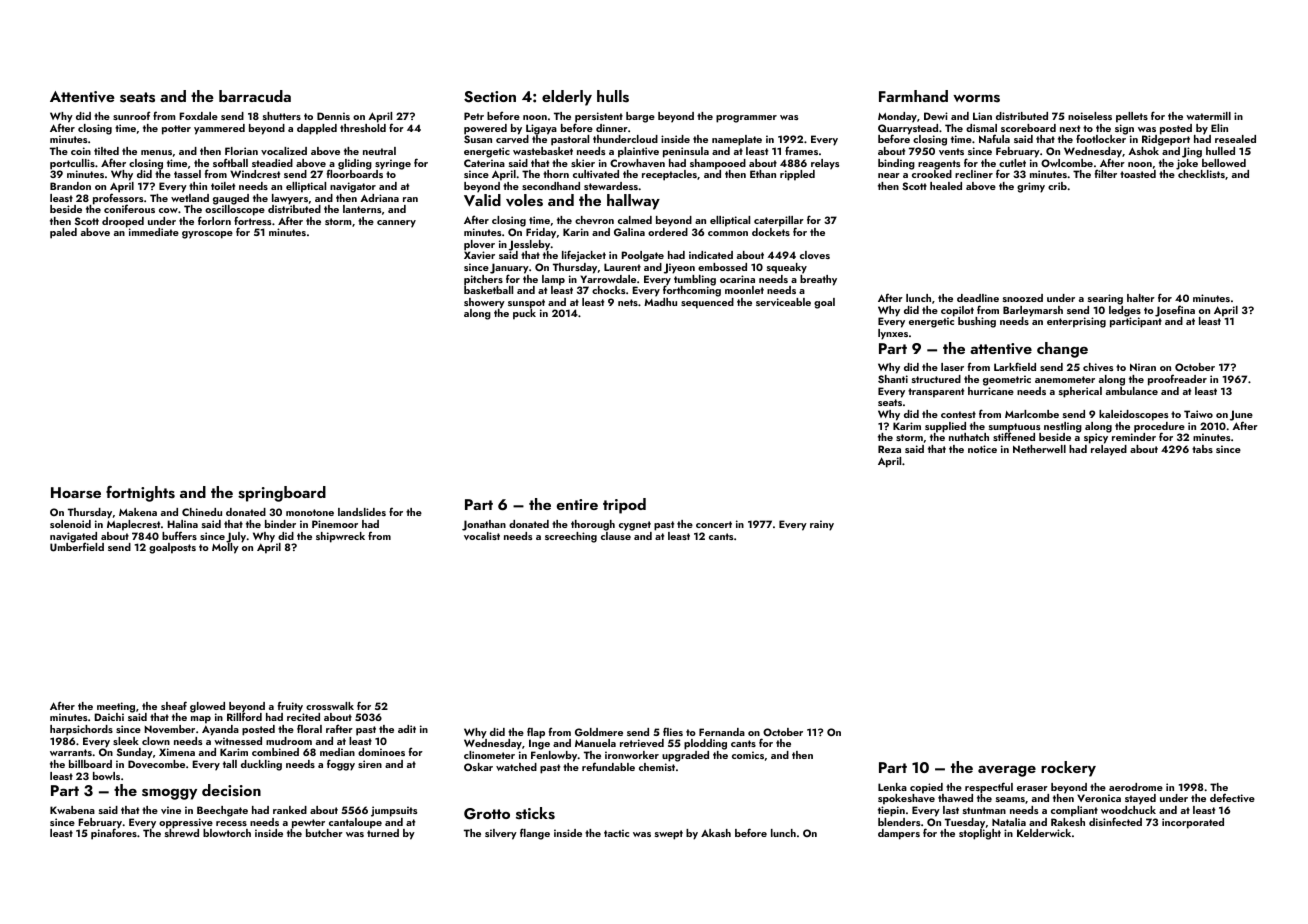  I want to click on tabs, so click(1202, 449).
